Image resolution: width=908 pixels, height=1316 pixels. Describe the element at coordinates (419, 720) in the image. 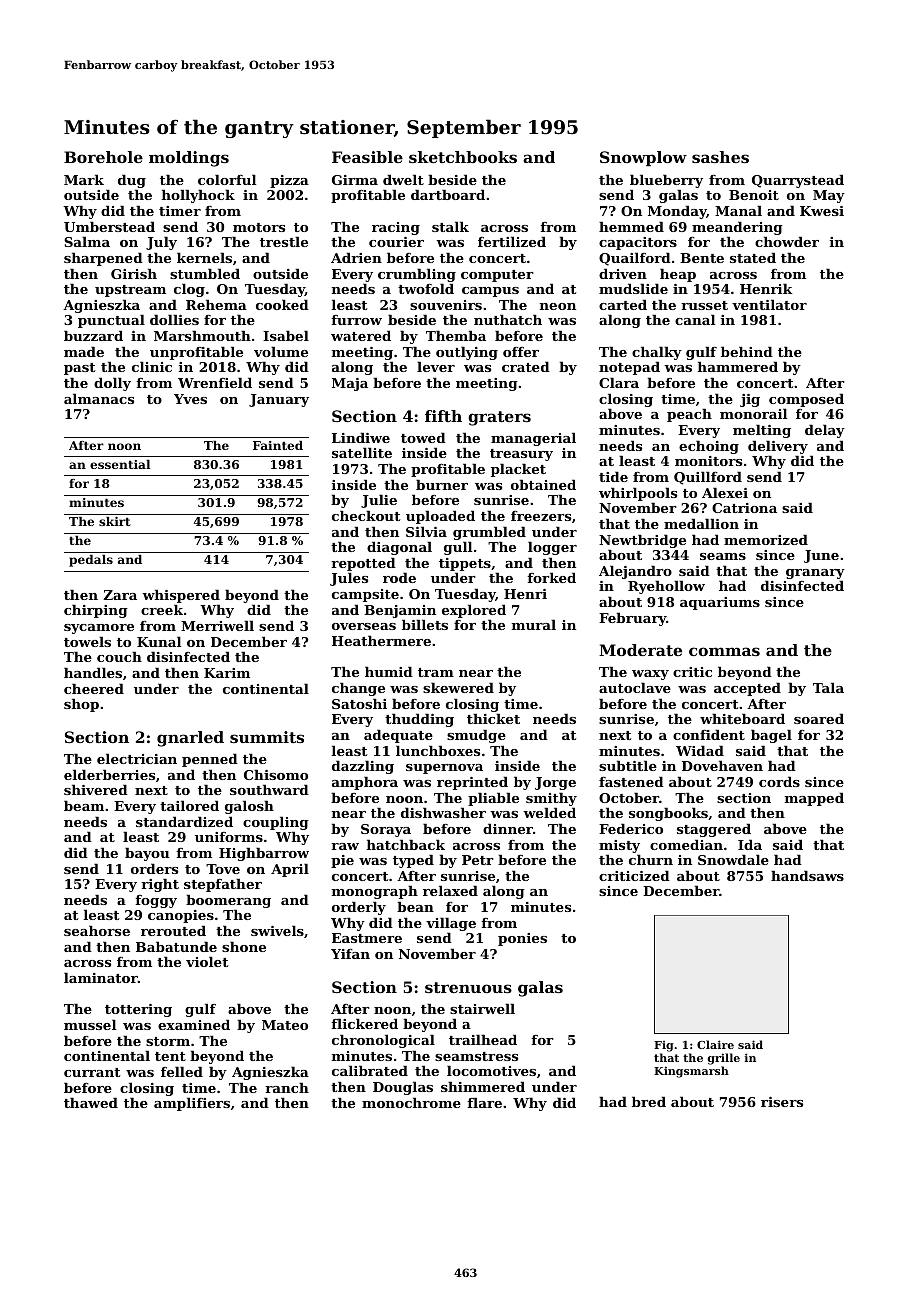

I see `thudding` at that location.
